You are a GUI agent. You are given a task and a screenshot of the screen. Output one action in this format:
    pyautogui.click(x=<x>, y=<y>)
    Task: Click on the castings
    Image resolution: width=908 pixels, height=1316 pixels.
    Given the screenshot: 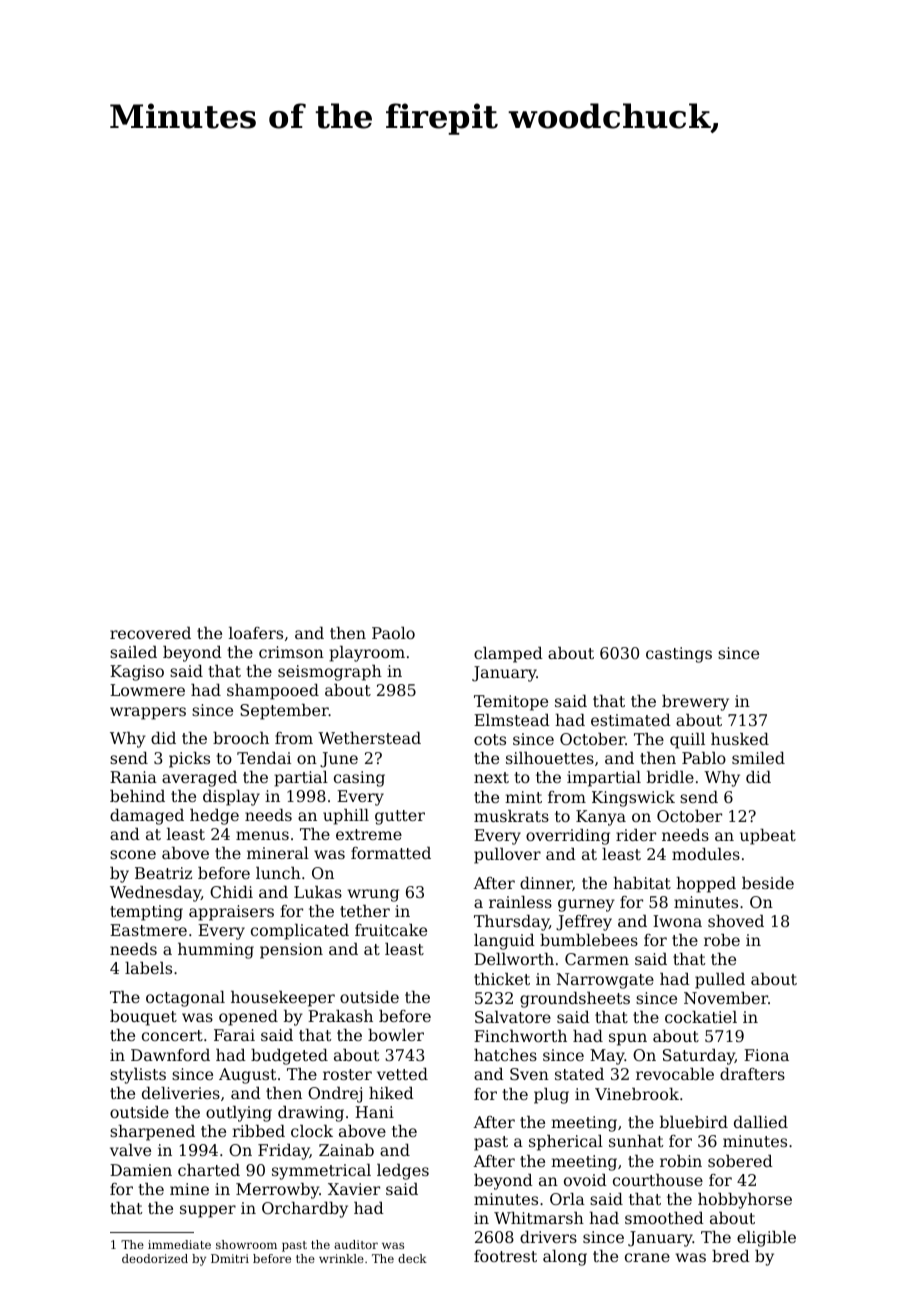 What is the action you would take?
    pyautogui.click(x=679, y=655)
